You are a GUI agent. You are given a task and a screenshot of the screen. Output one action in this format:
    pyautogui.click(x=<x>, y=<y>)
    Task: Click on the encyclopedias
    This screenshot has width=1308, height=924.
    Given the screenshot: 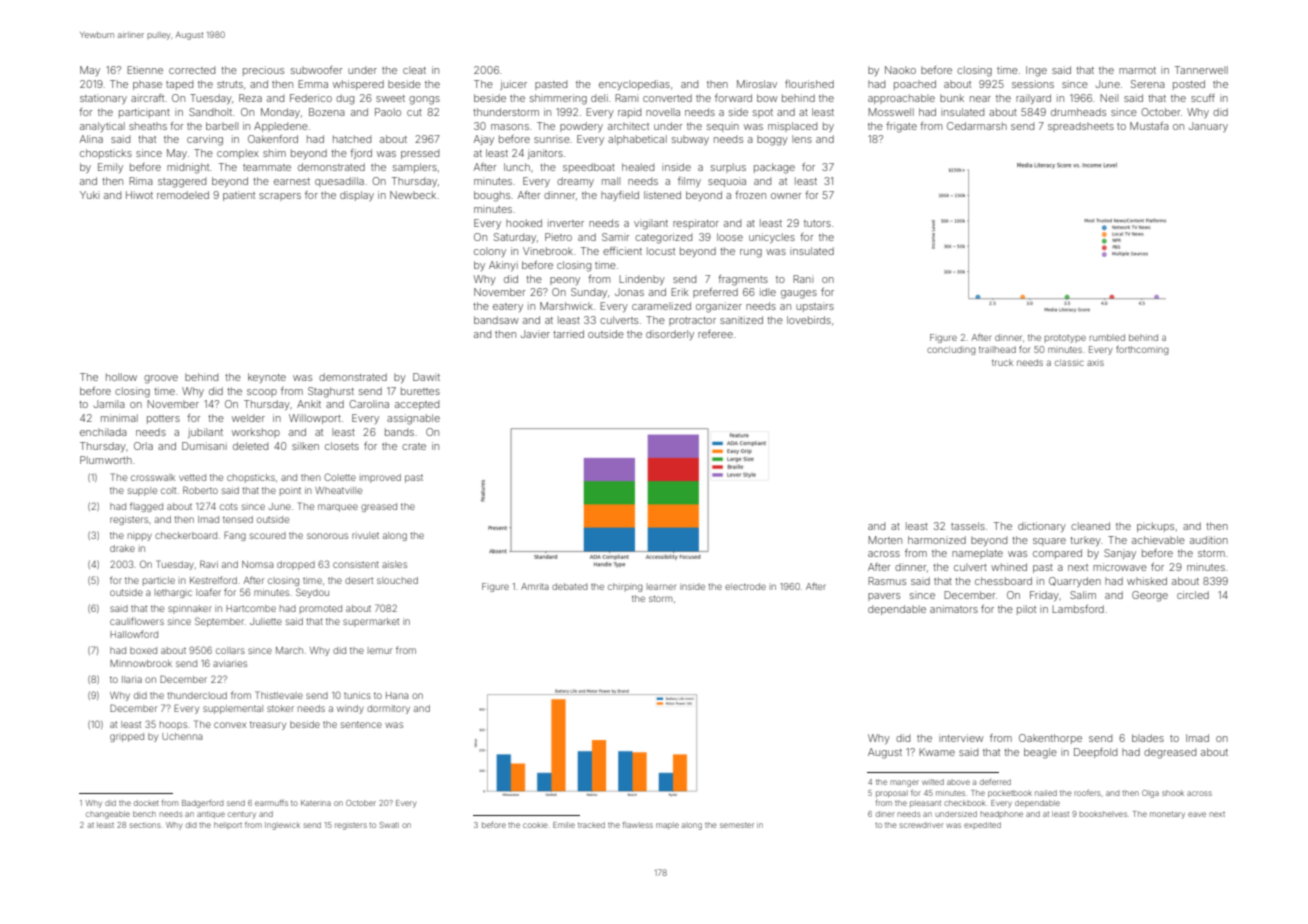 What is the action you would take?
    pyautogui.click(x=634, y=85)
